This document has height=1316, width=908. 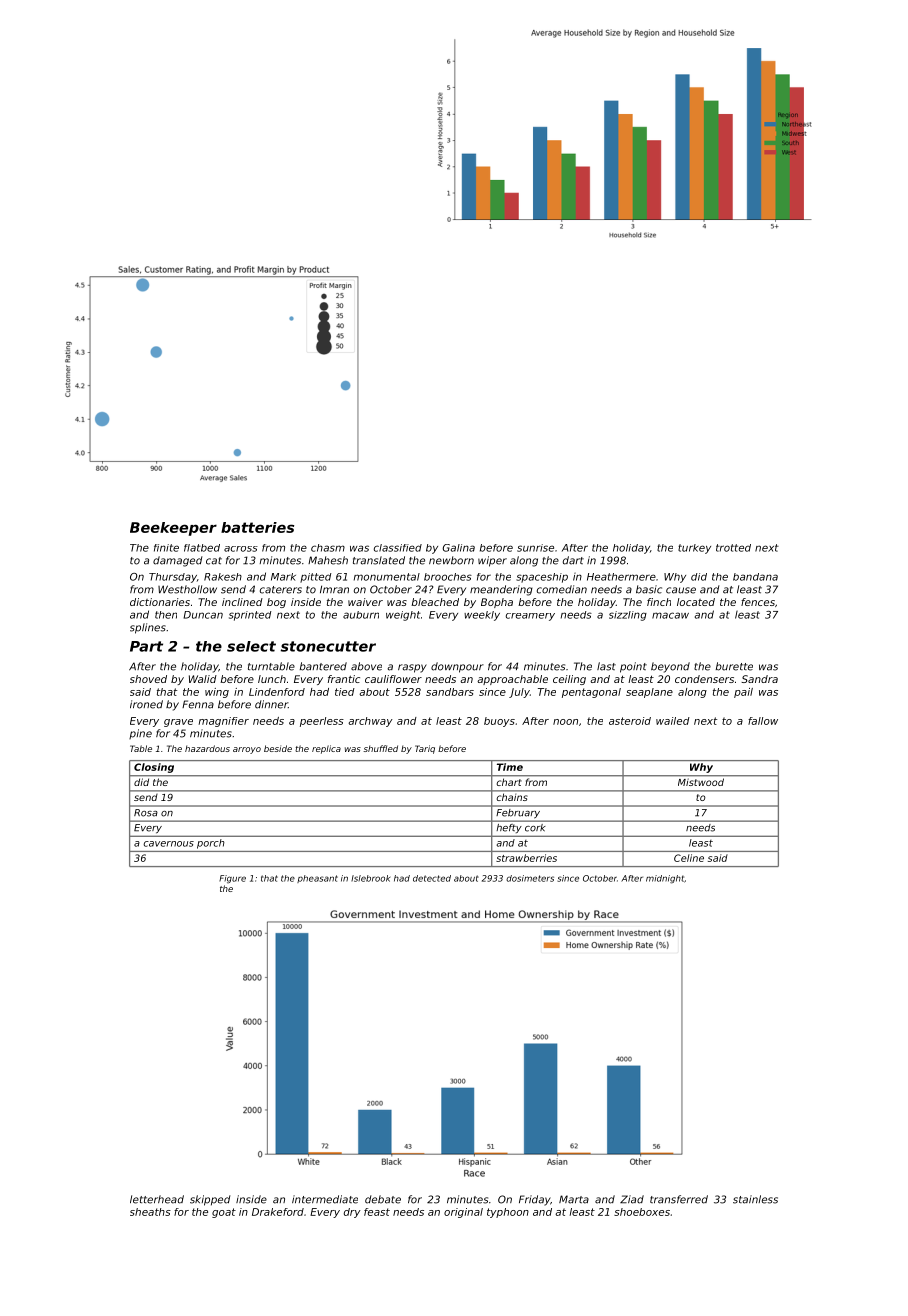 What do you see at coordinates (649, 589) in the document?
I see `basic` at bounding box center [649, 589].
